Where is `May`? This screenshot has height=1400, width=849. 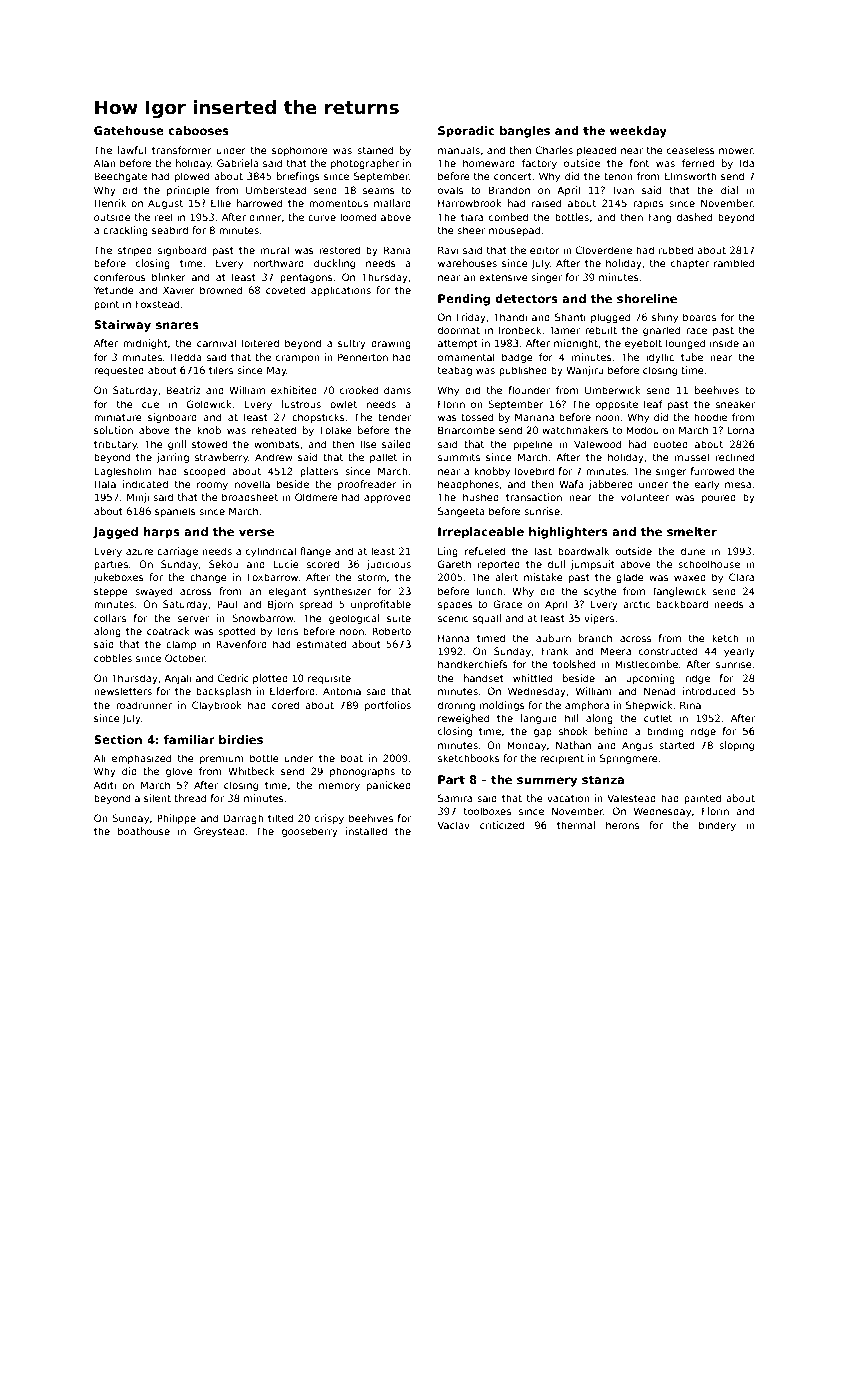
May is located at coordinates (277, 371).
